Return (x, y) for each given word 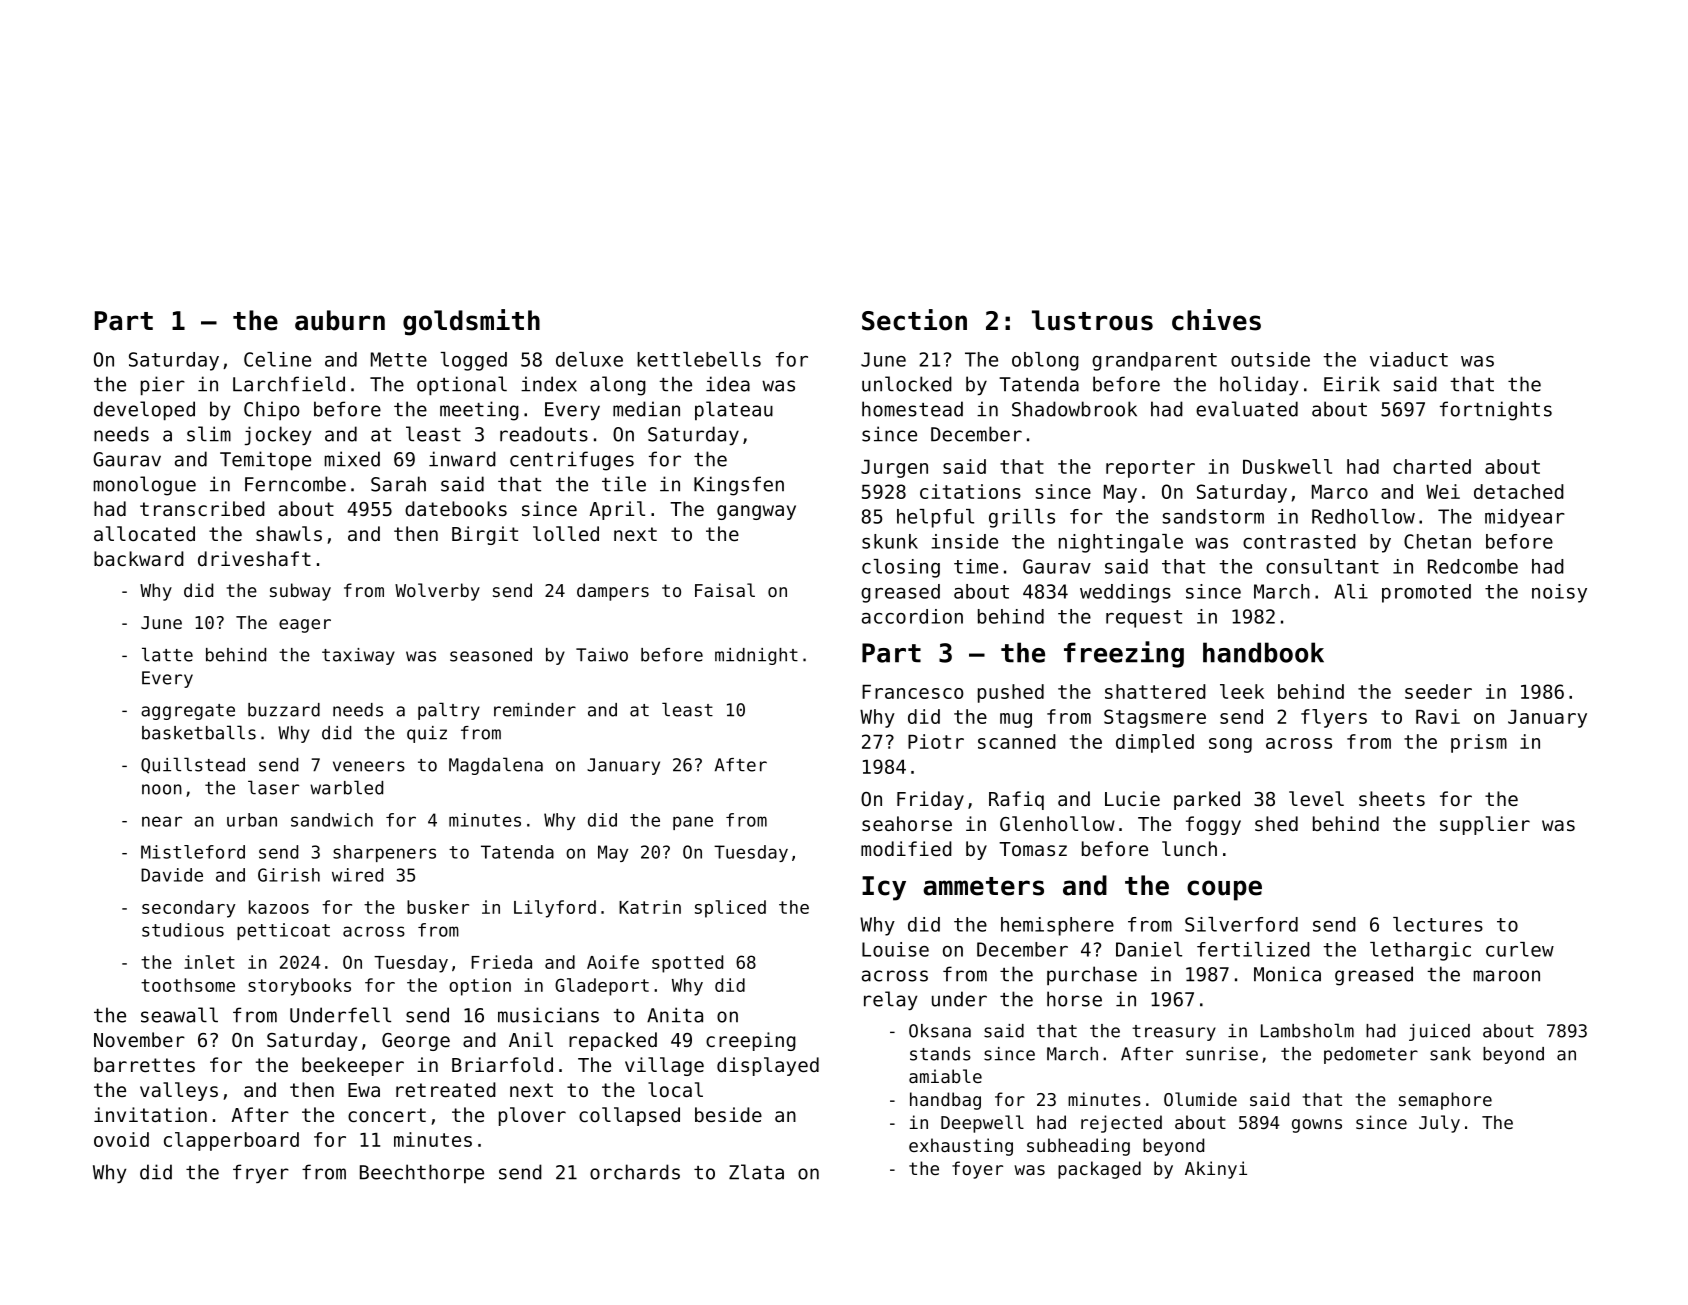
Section (914, 320)
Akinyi (1216, 1170)
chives (1216, 320)
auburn (340, 320)
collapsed (629, 1116)
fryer (261, 1173)
